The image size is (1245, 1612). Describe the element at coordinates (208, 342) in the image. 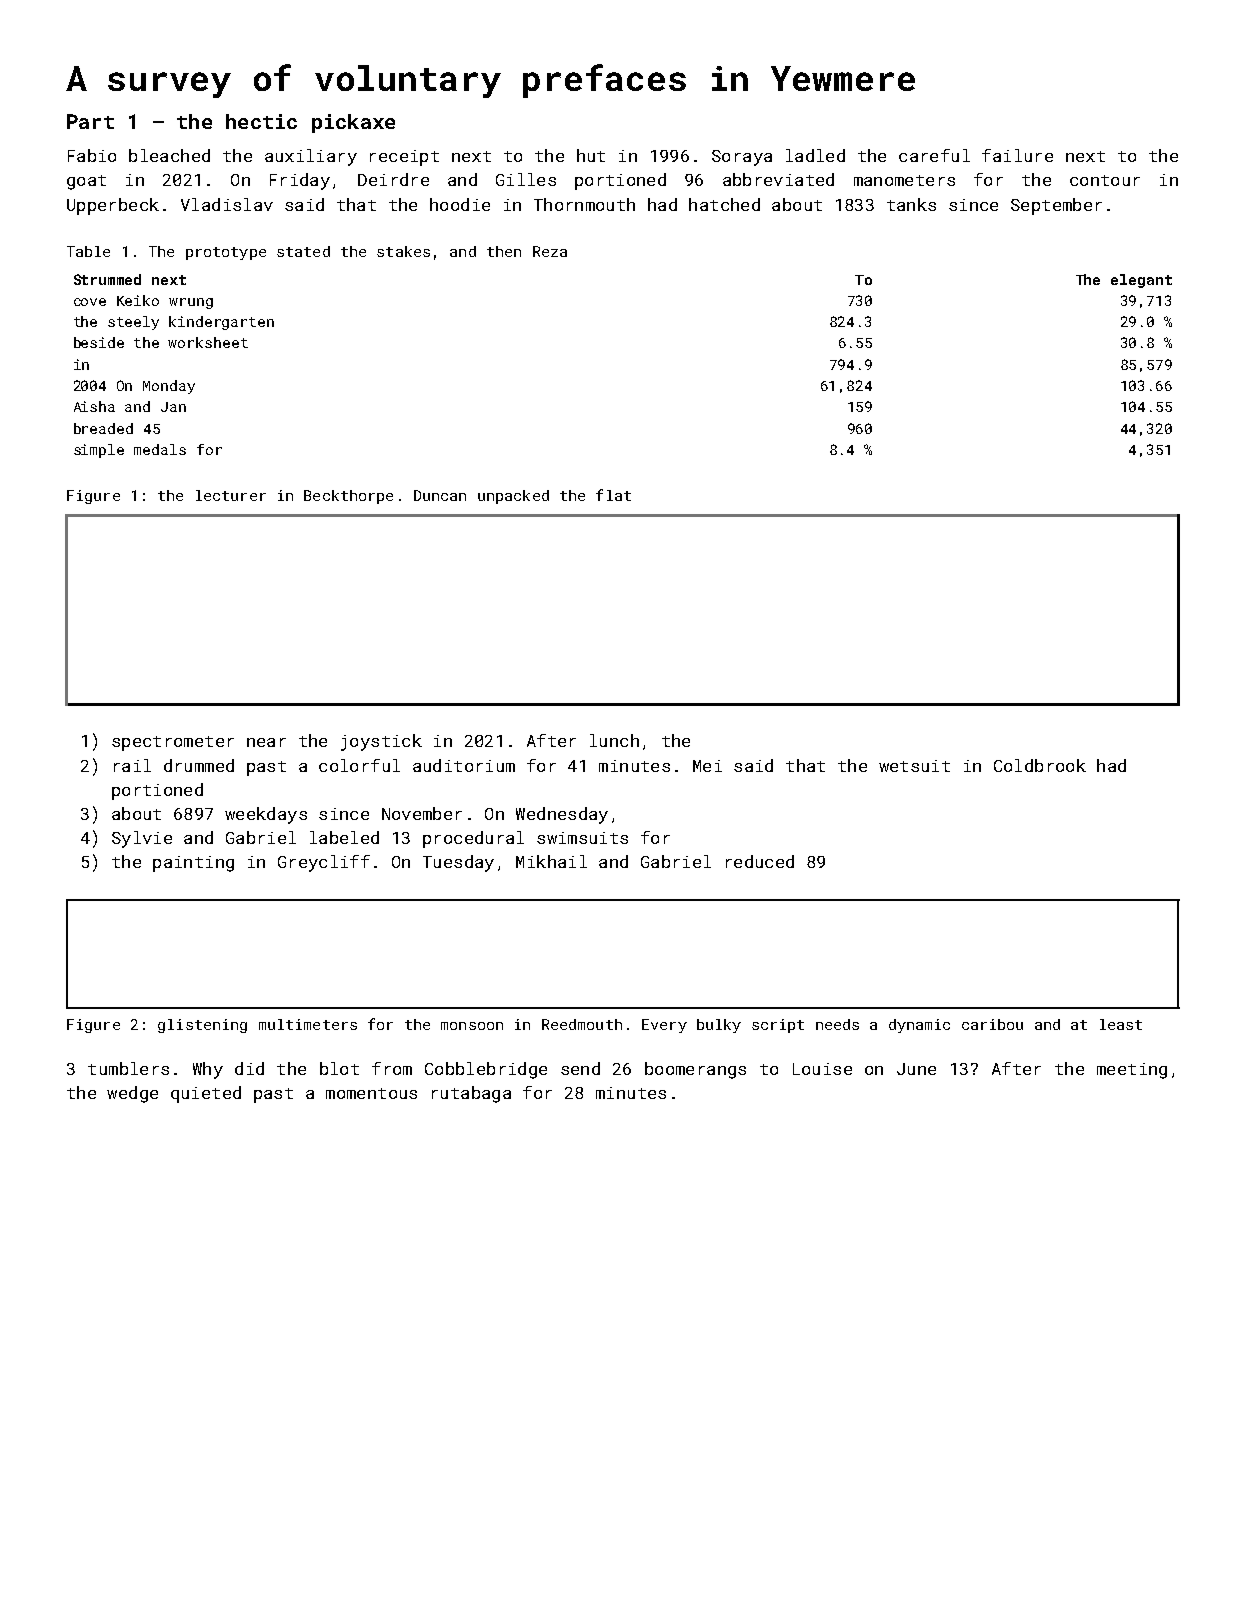

I see `worksheet` at that location.
